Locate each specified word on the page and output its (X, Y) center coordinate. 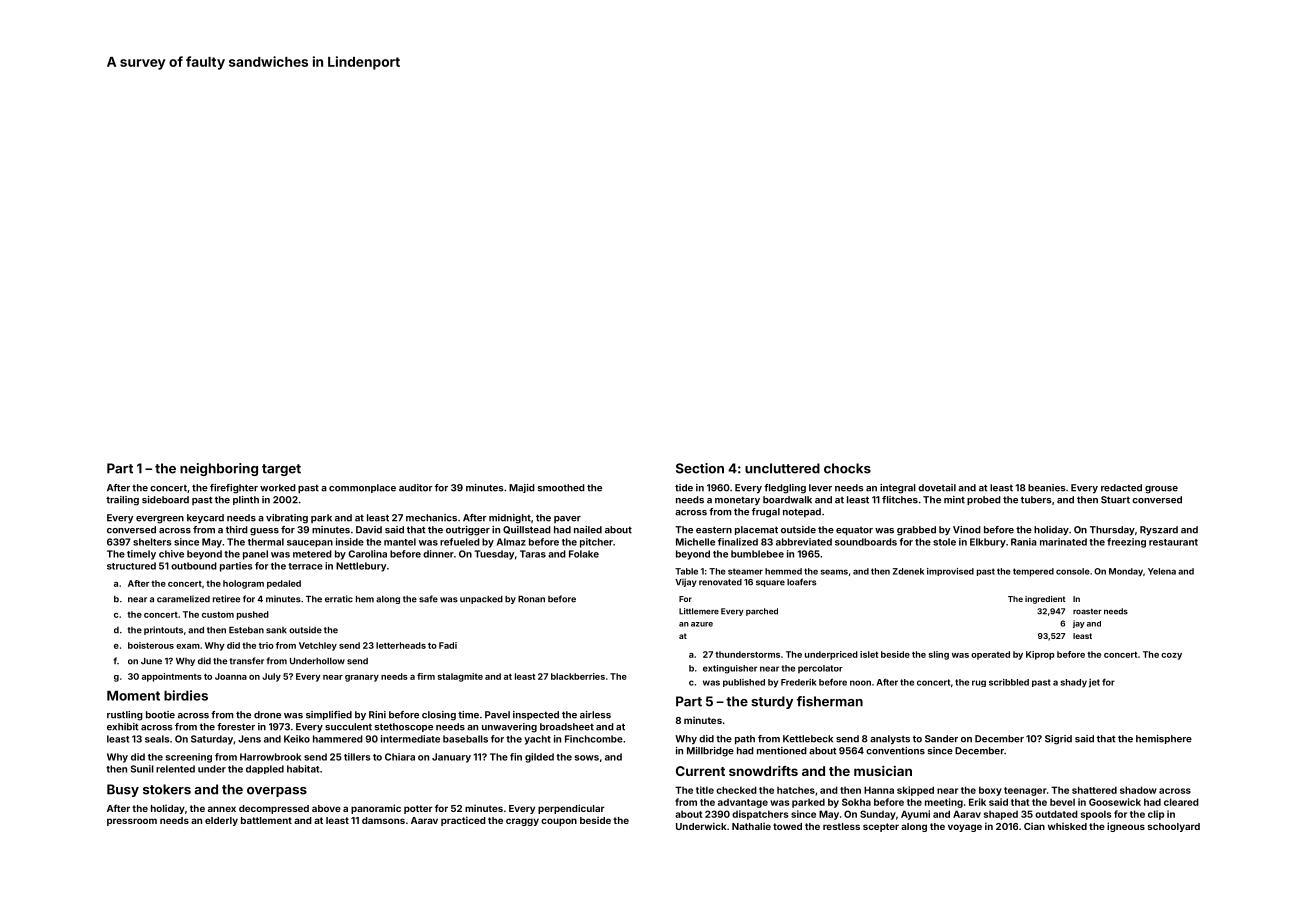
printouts (163, 630)
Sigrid (1058, 740)
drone (267, 715)
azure (702, 624)
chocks (847, 468)
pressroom (132, 822)
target (281, 470)
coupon (559, 822)
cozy (1171, 656)
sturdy (772, 702)
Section (700, 468)
